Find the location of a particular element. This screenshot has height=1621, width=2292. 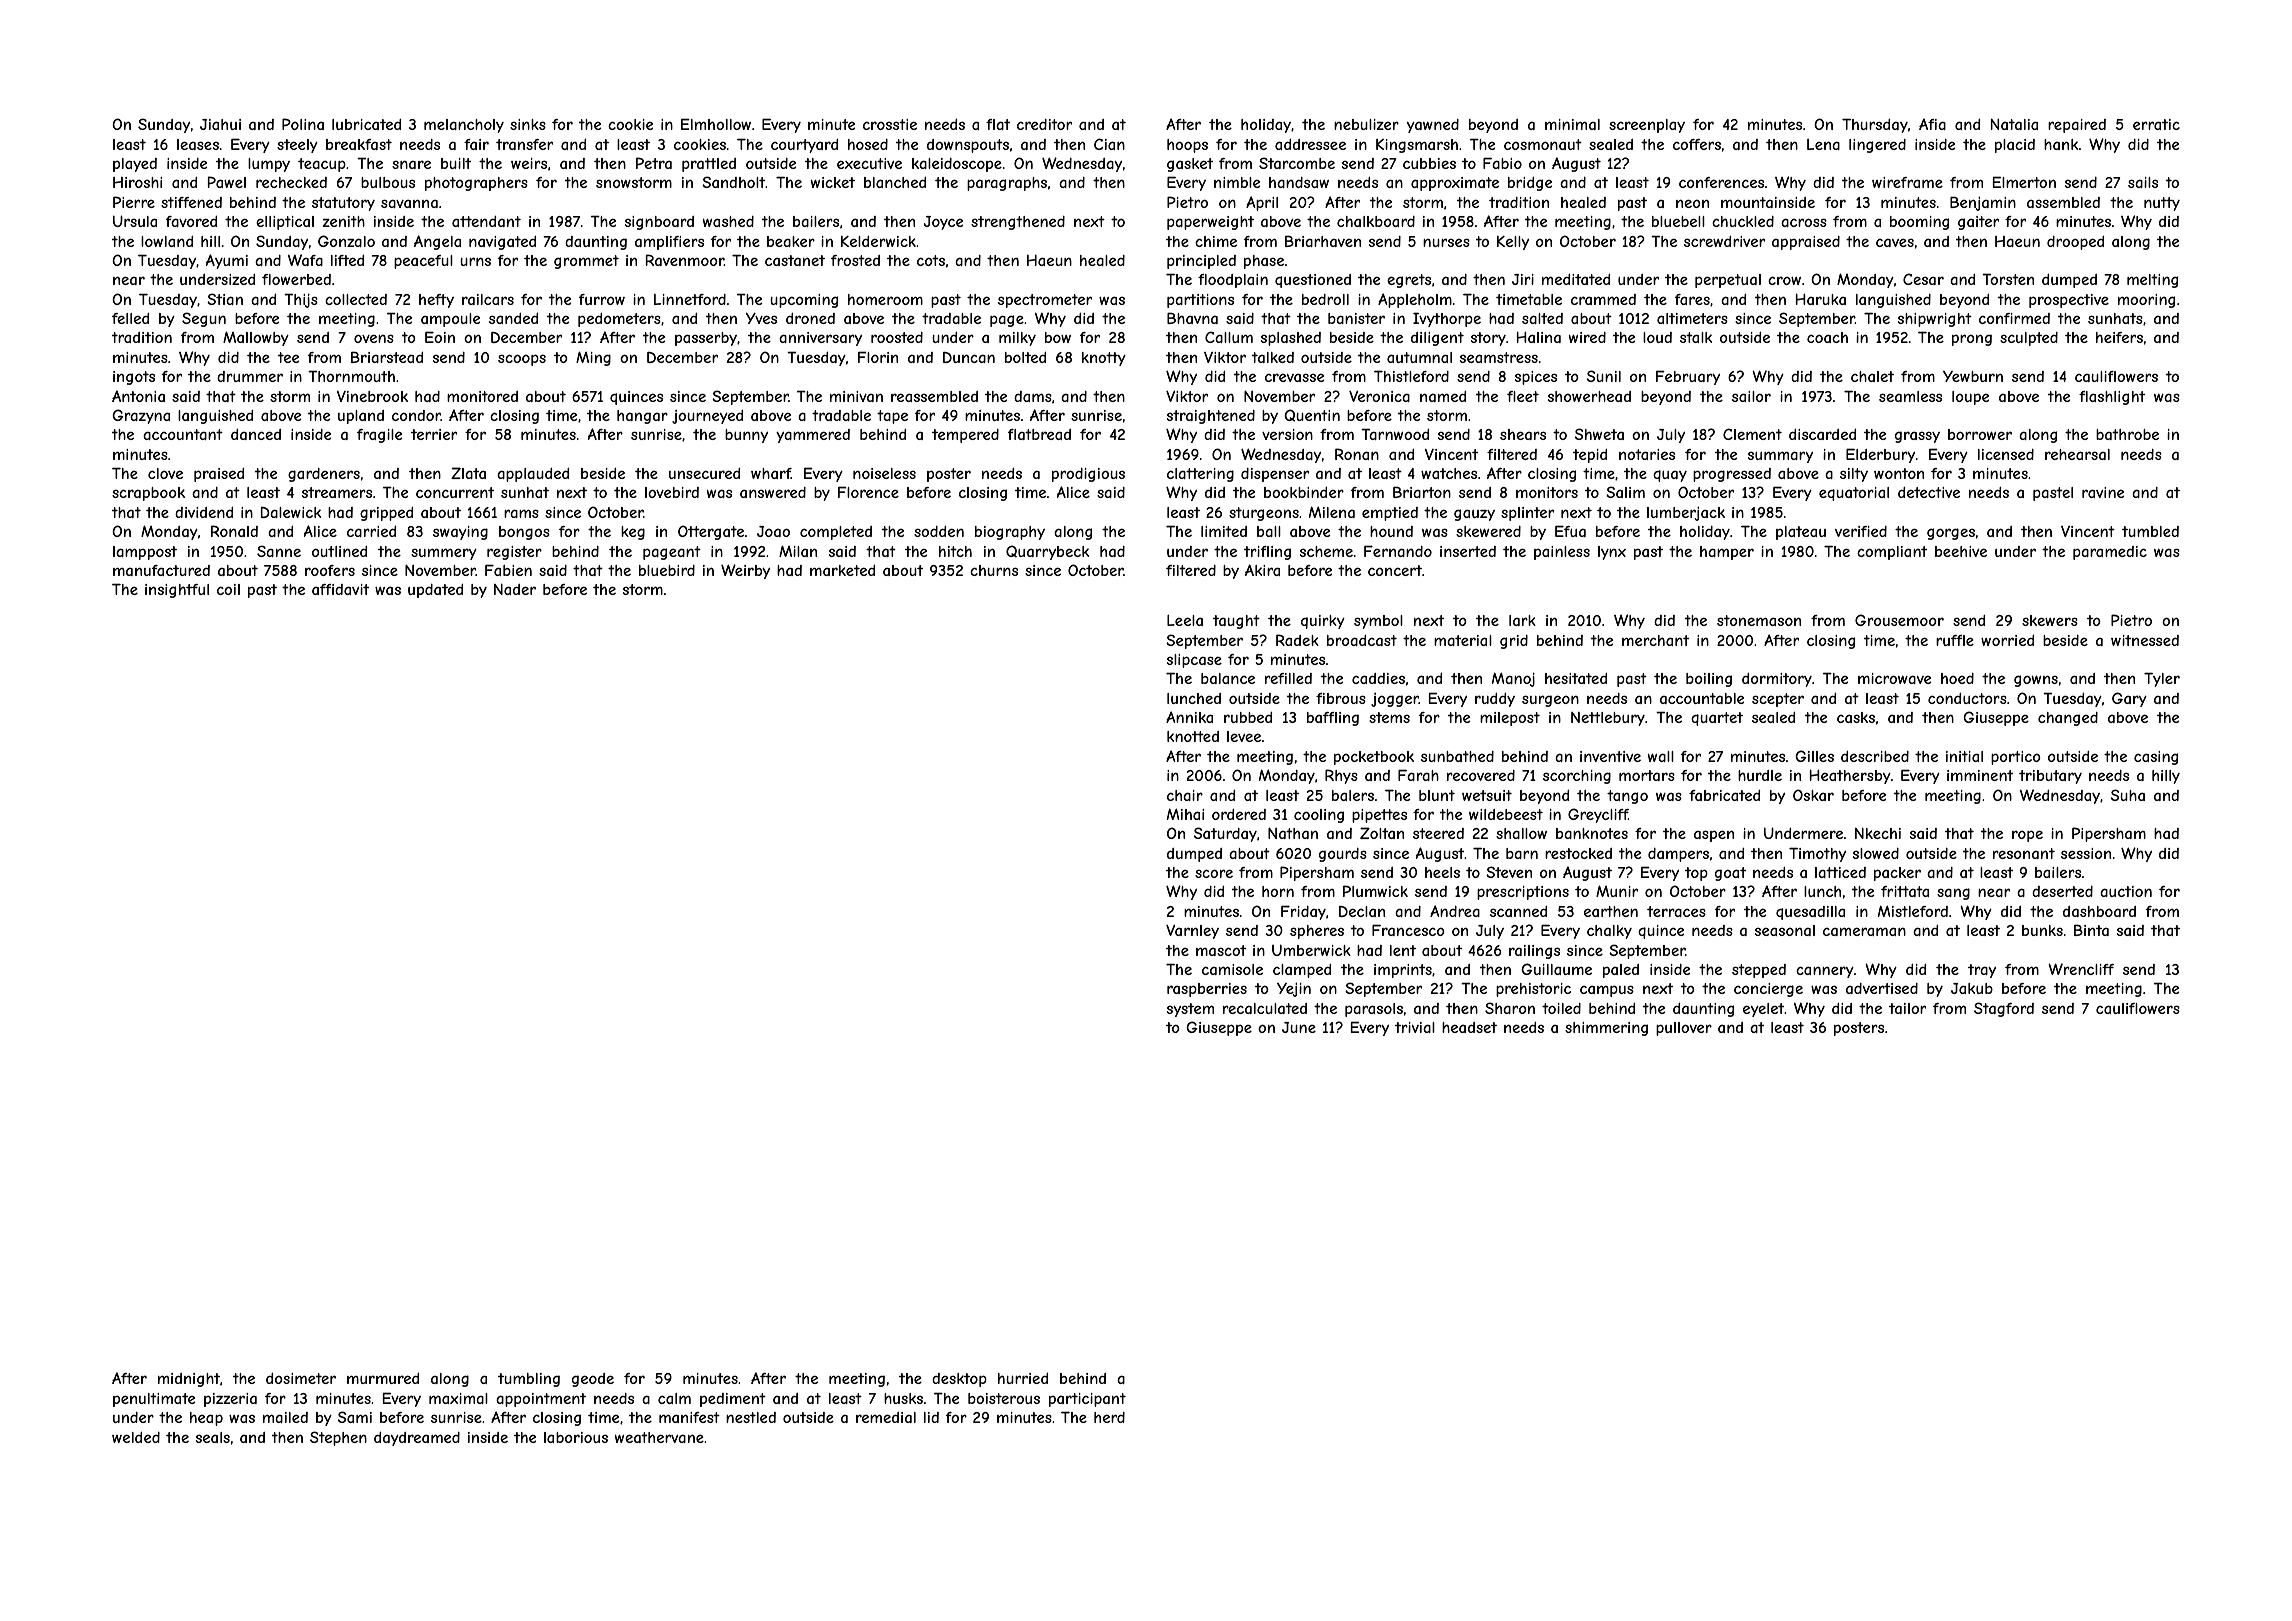

score is located at coordinates (1214, 873).
